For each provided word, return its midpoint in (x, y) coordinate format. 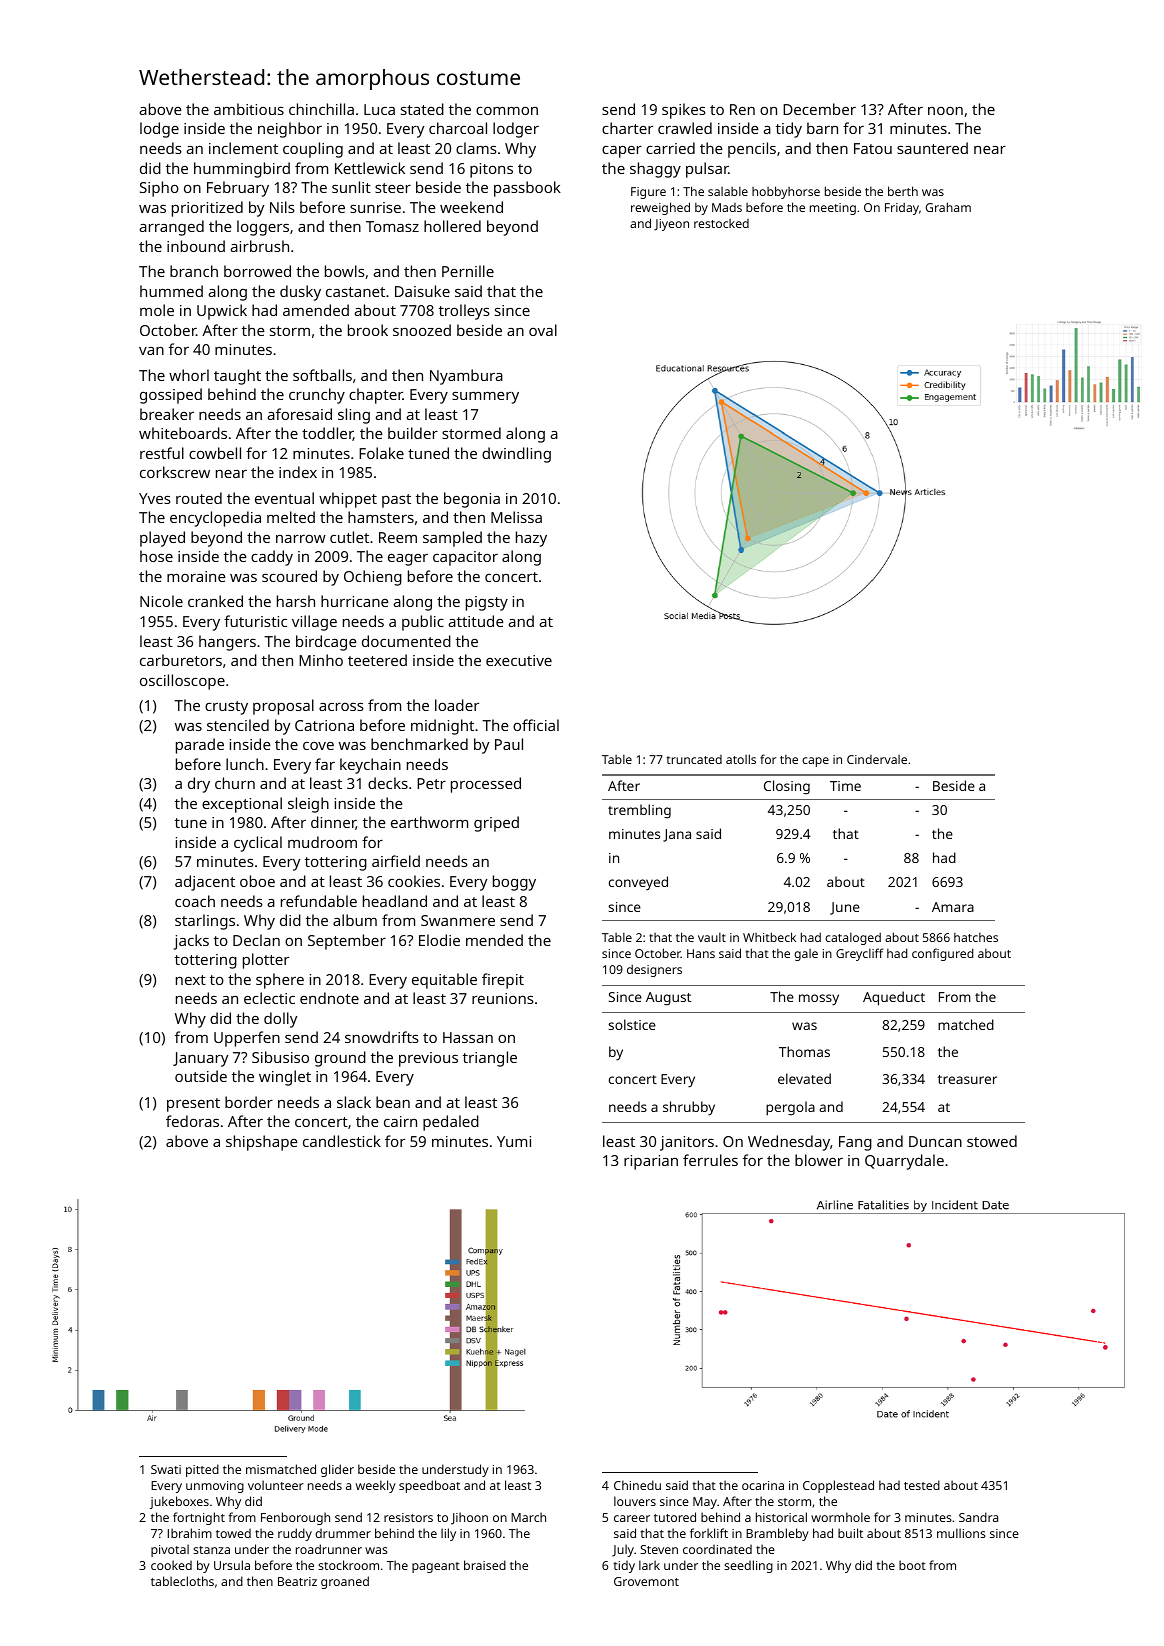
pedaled (451, 1123)
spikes (684, 111)
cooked (171, 1565)
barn (822, 128)
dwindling (516, 455)
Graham (948, 207)
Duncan (935, 1141)
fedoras (192, 1121)
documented (406, 641)
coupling (313, 150)
